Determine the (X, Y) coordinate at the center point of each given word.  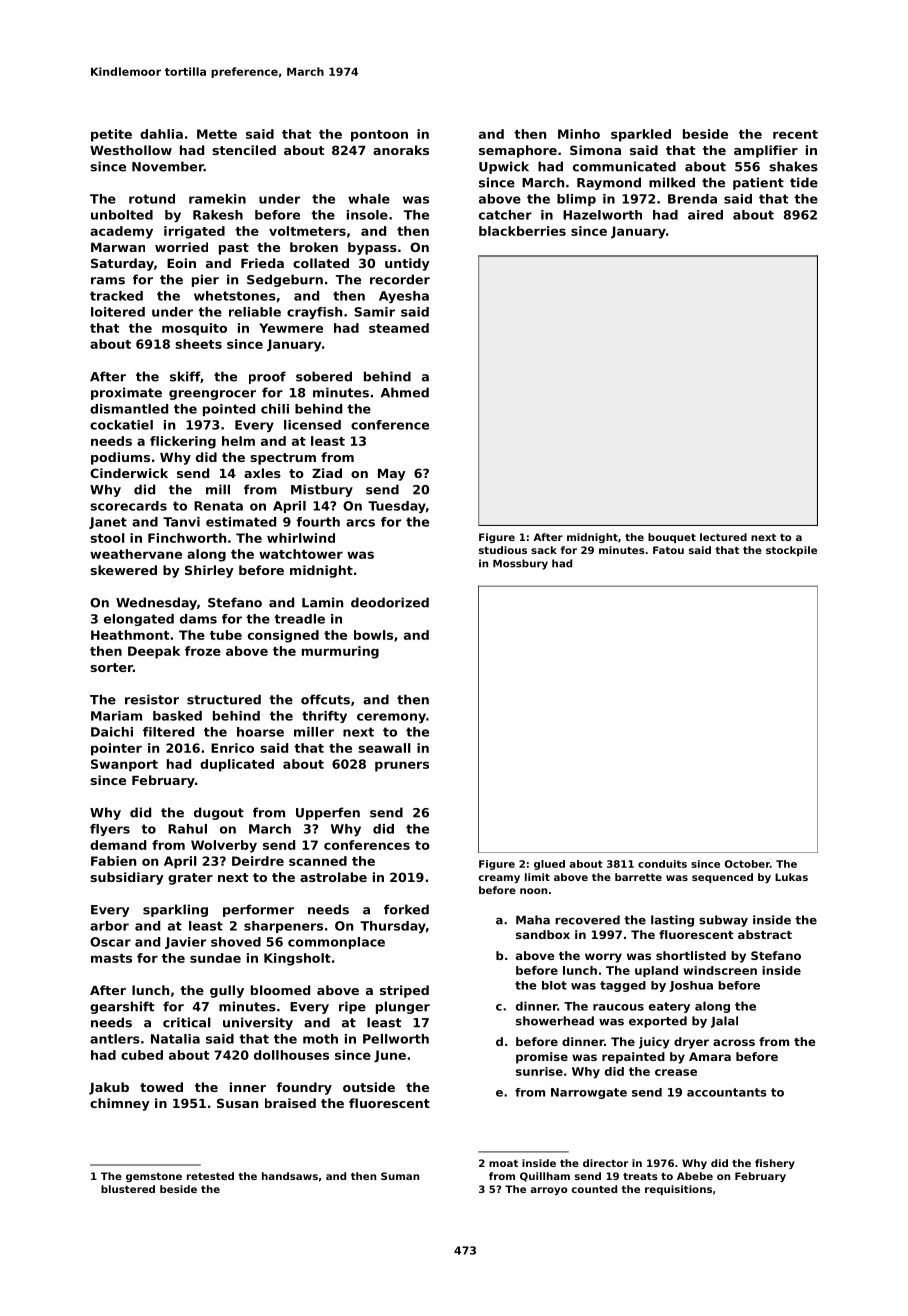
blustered (128, 1189)
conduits (662, 864)
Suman (400, 1176)
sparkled (641, 135)
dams (198, 619)
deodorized (390, 602)
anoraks (401, 150)
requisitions (678, 1190)
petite (111, 135)
